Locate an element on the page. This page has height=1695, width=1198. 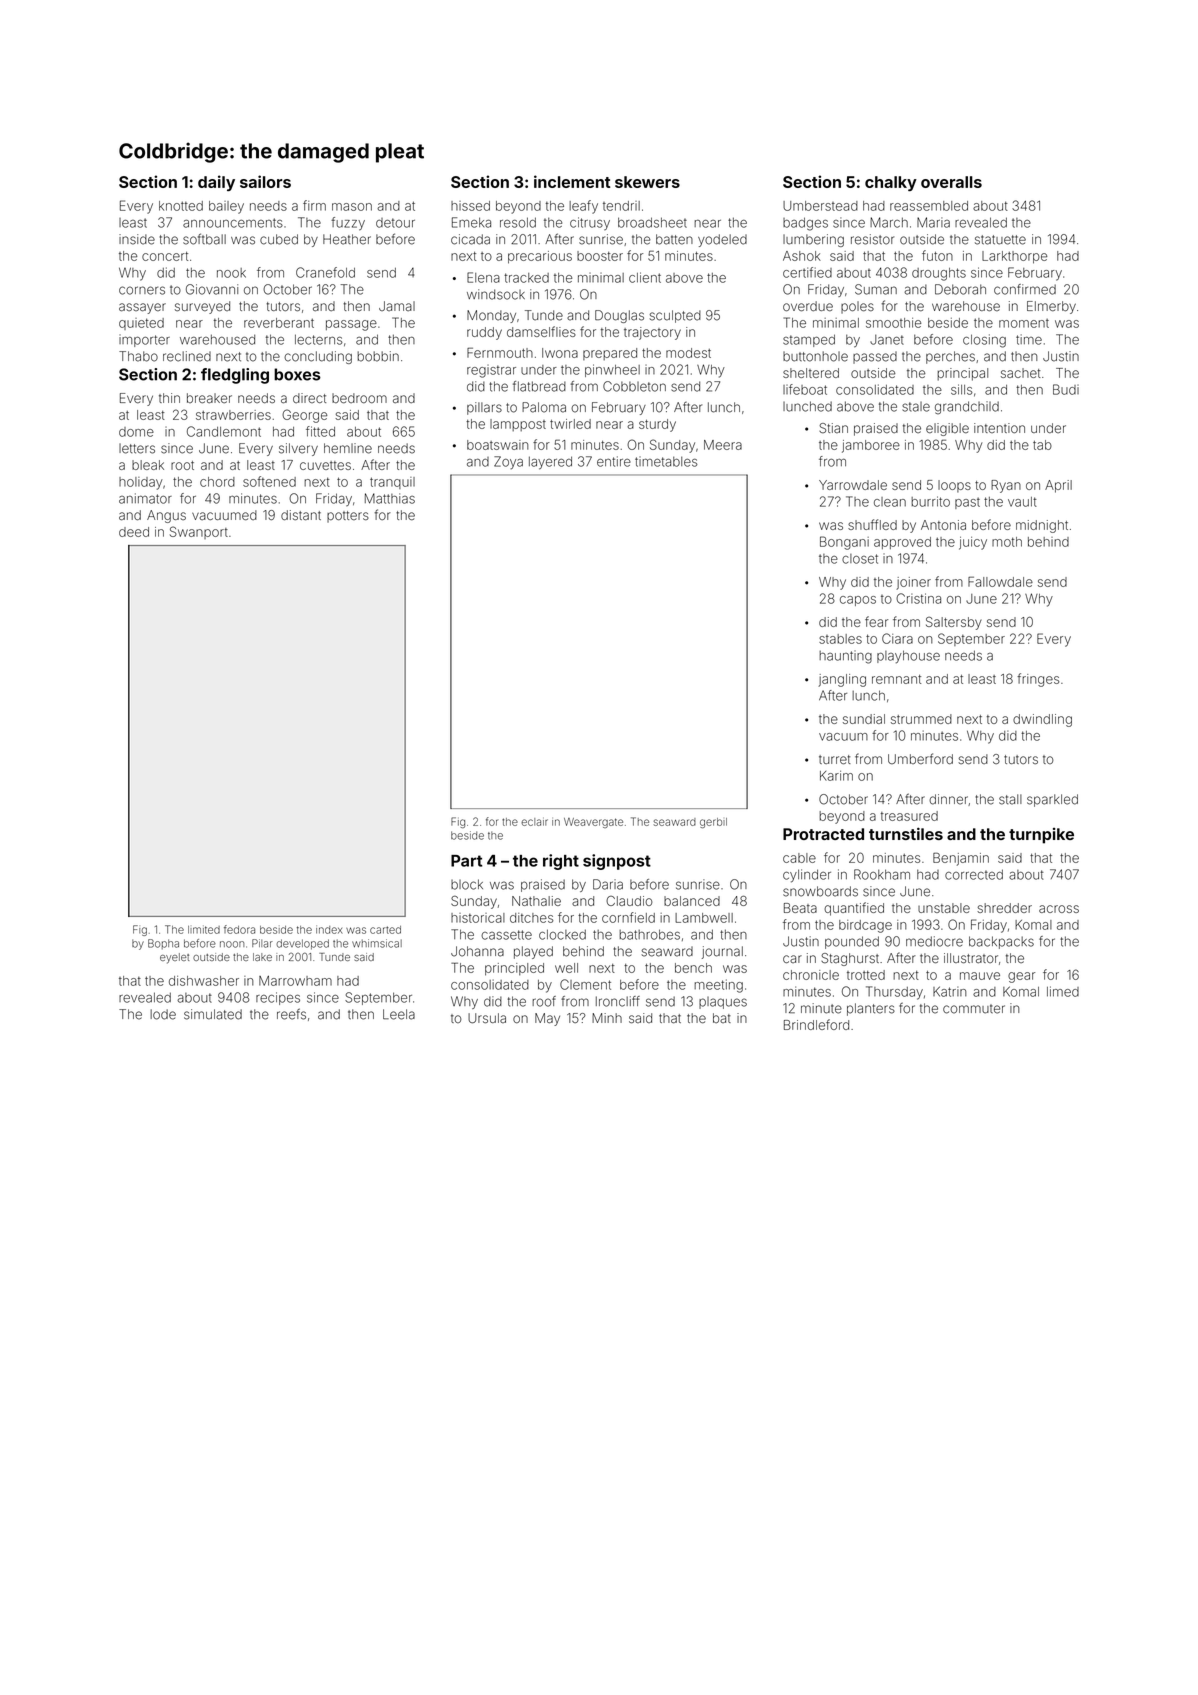
cassette is located at coordinates (506, 935).
